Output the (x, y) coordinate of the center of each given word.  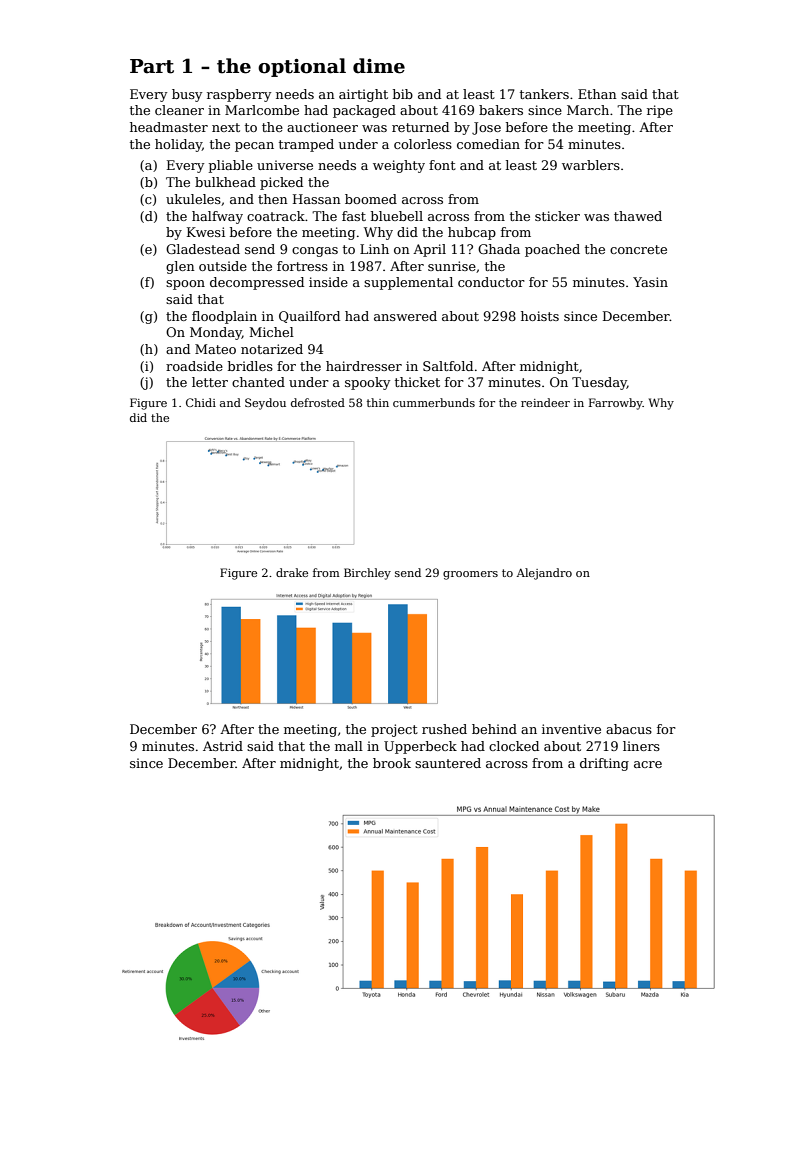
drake (292, 572)
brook (392, 763)
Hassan (317, 199)
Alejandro (544, 574)
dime (379, 66)
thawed (638, 216)
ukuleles (193, 199)
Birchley (367, 574)
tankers (544, 94)
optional (302, 67)
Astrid (223, 746)
